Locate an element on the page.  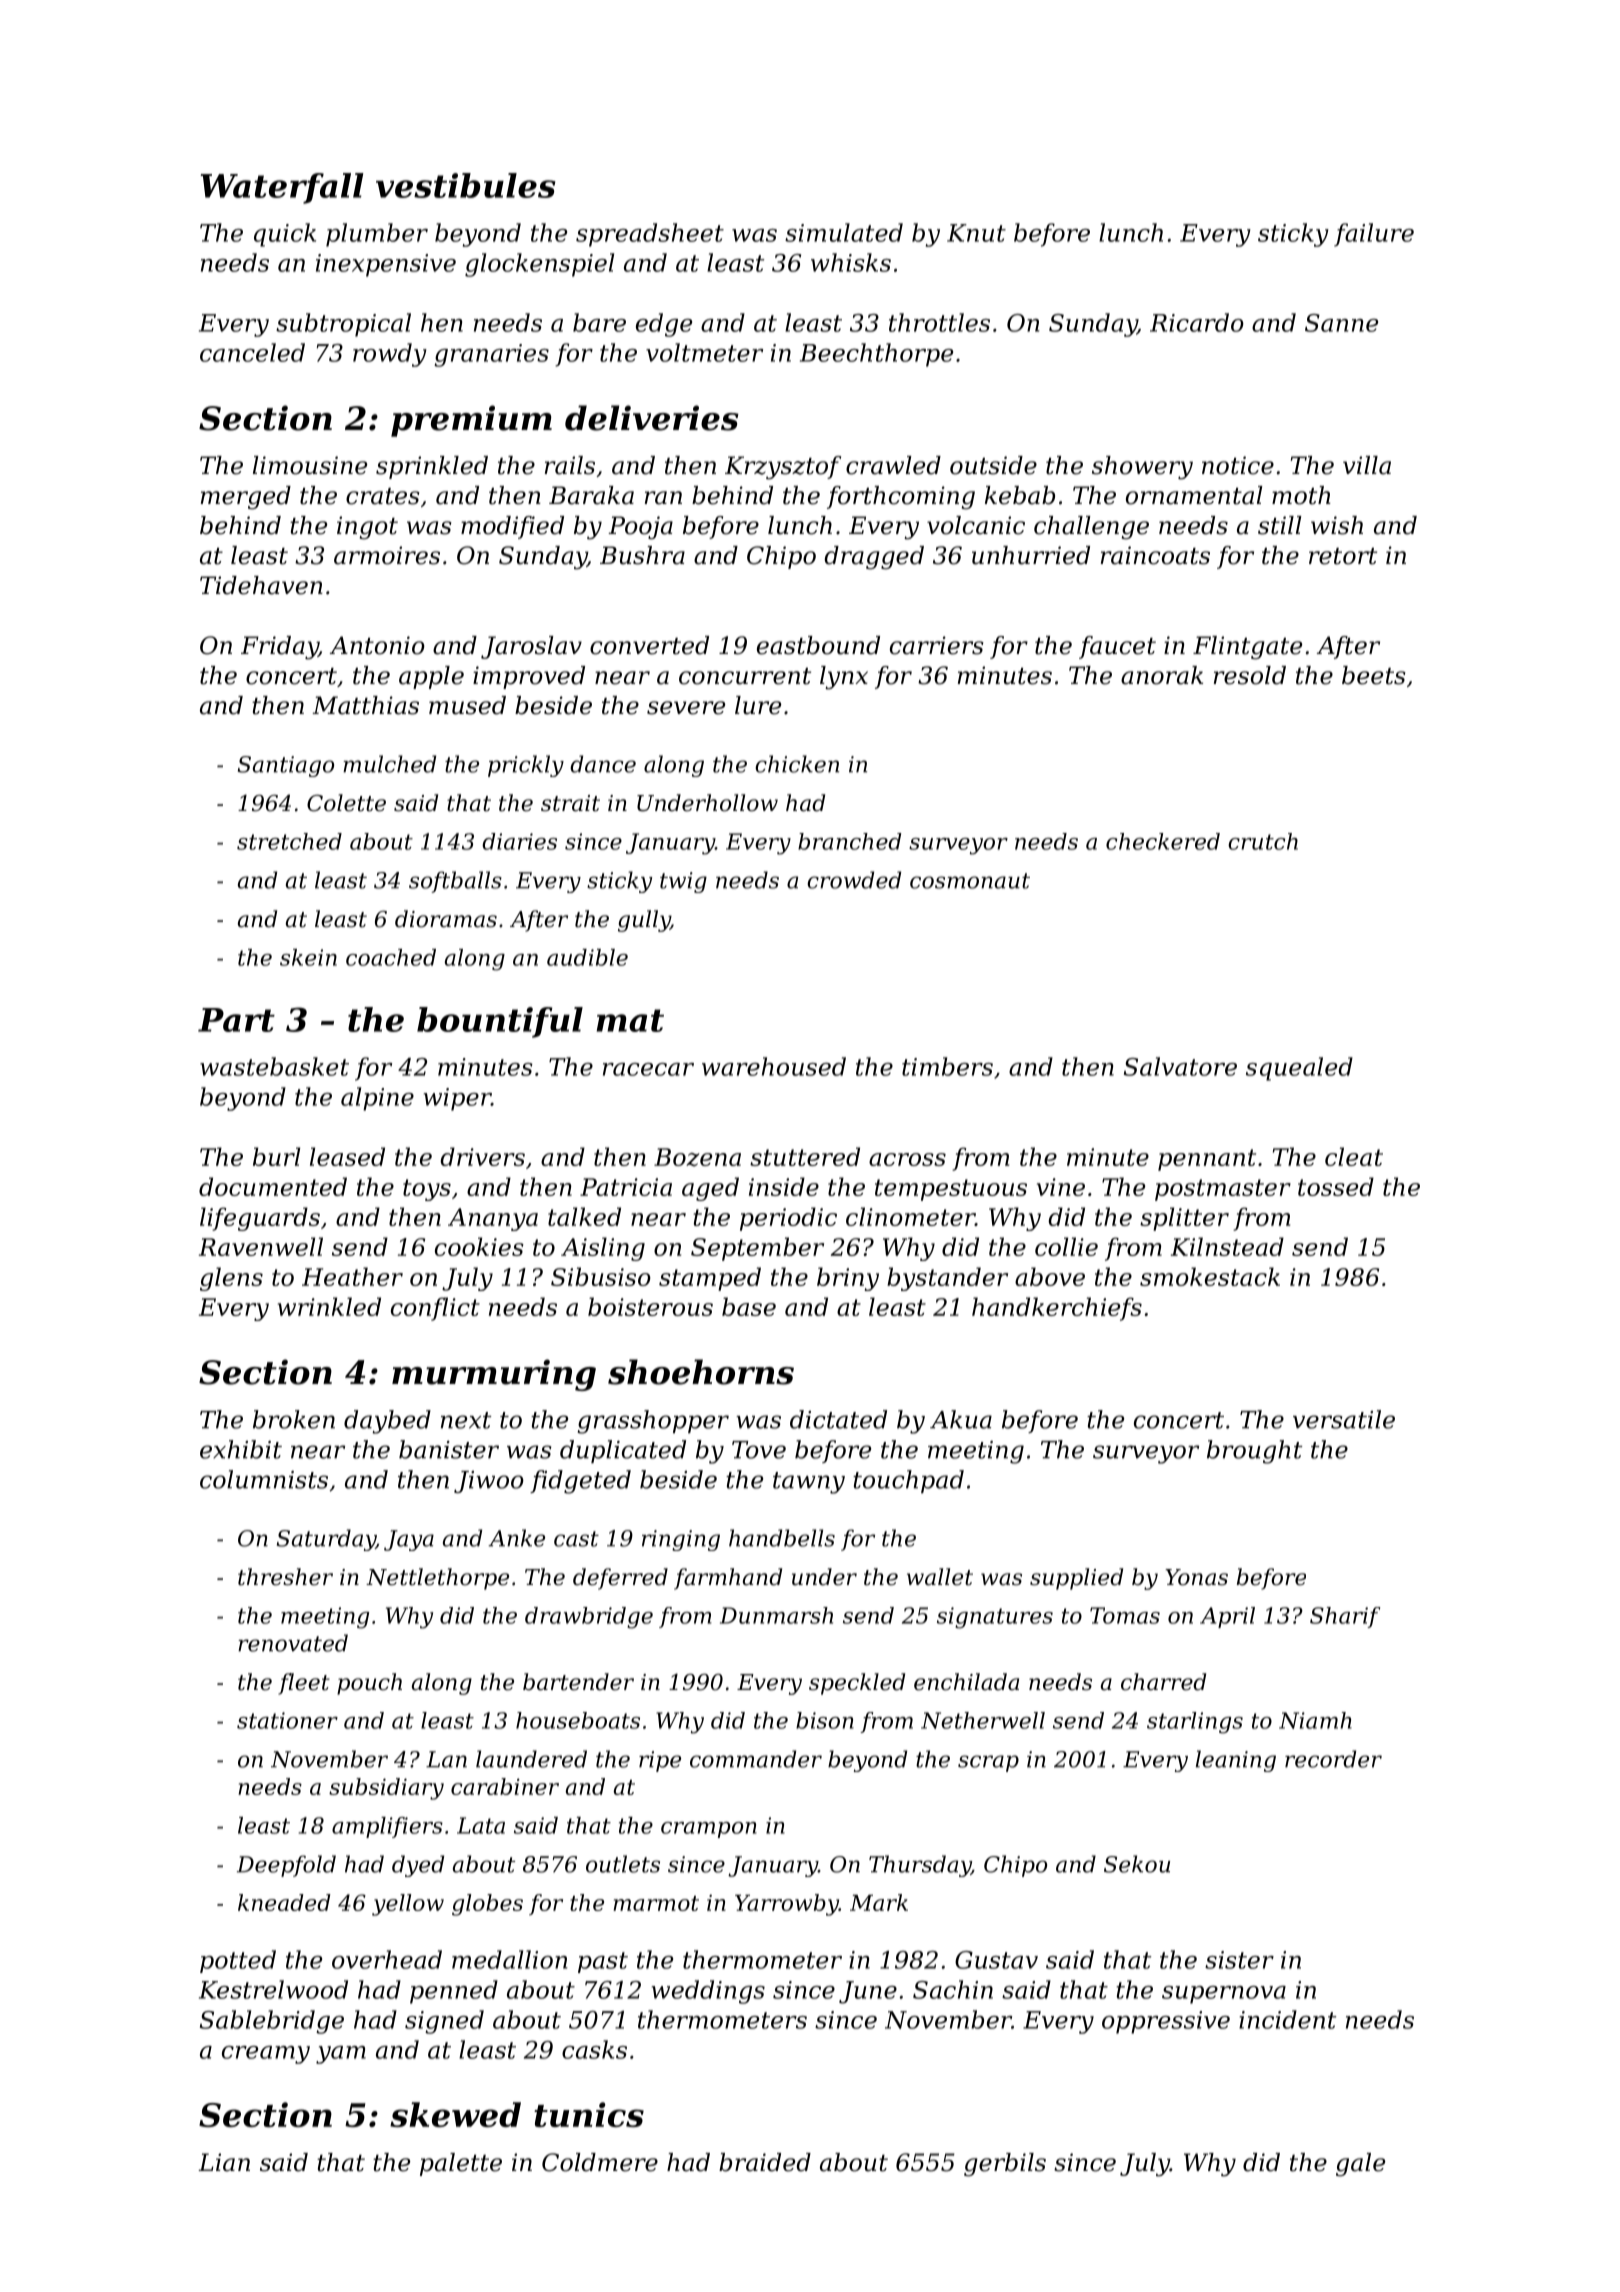
apple is located at coordinates (431, 677).
